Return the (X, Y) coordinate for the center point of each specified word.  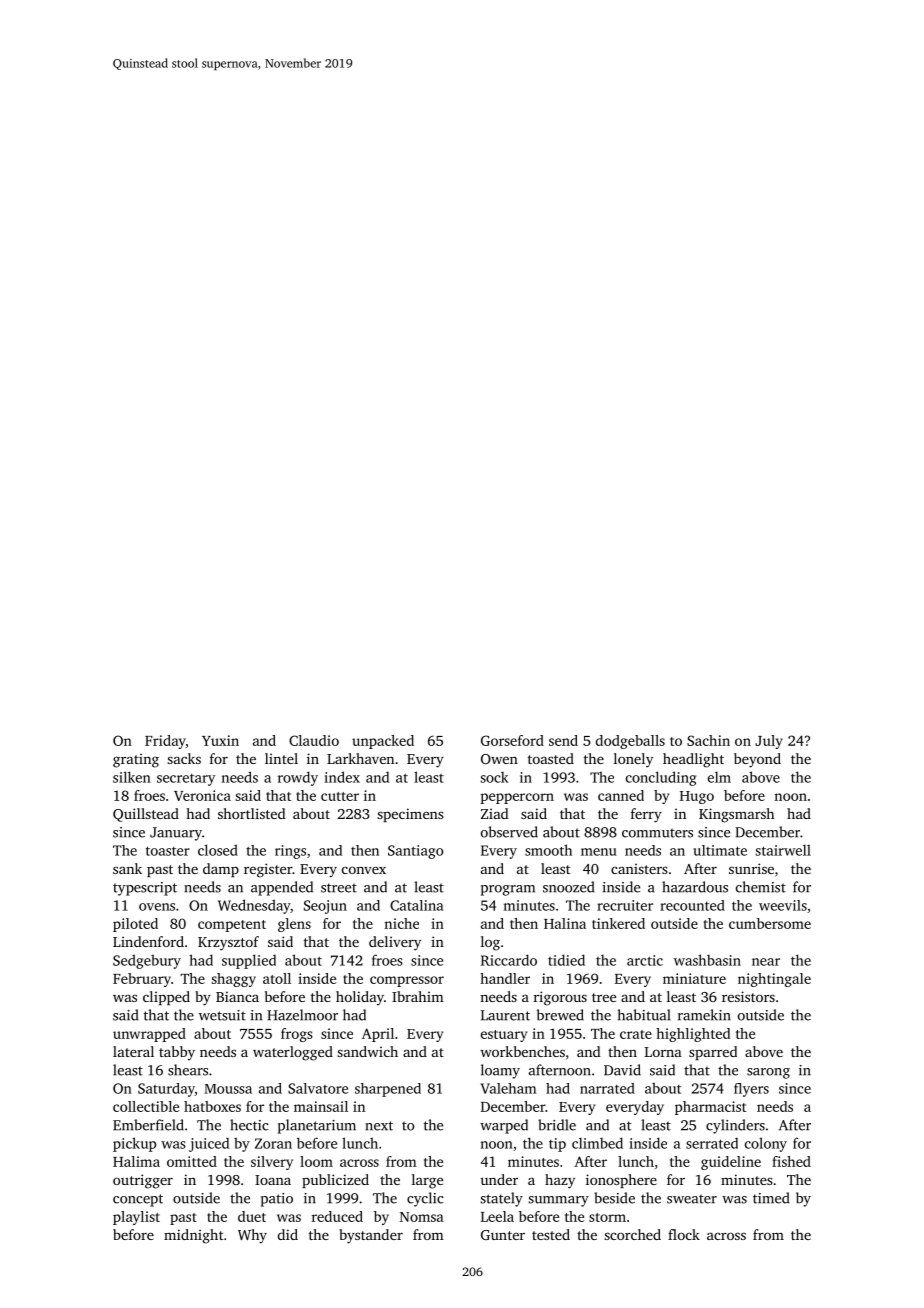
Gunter (503, 1235)
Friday (165, 742)
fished (791, 1161)
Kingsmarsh (736, 815)
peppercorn (517, 798)
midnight (193, 1236)
